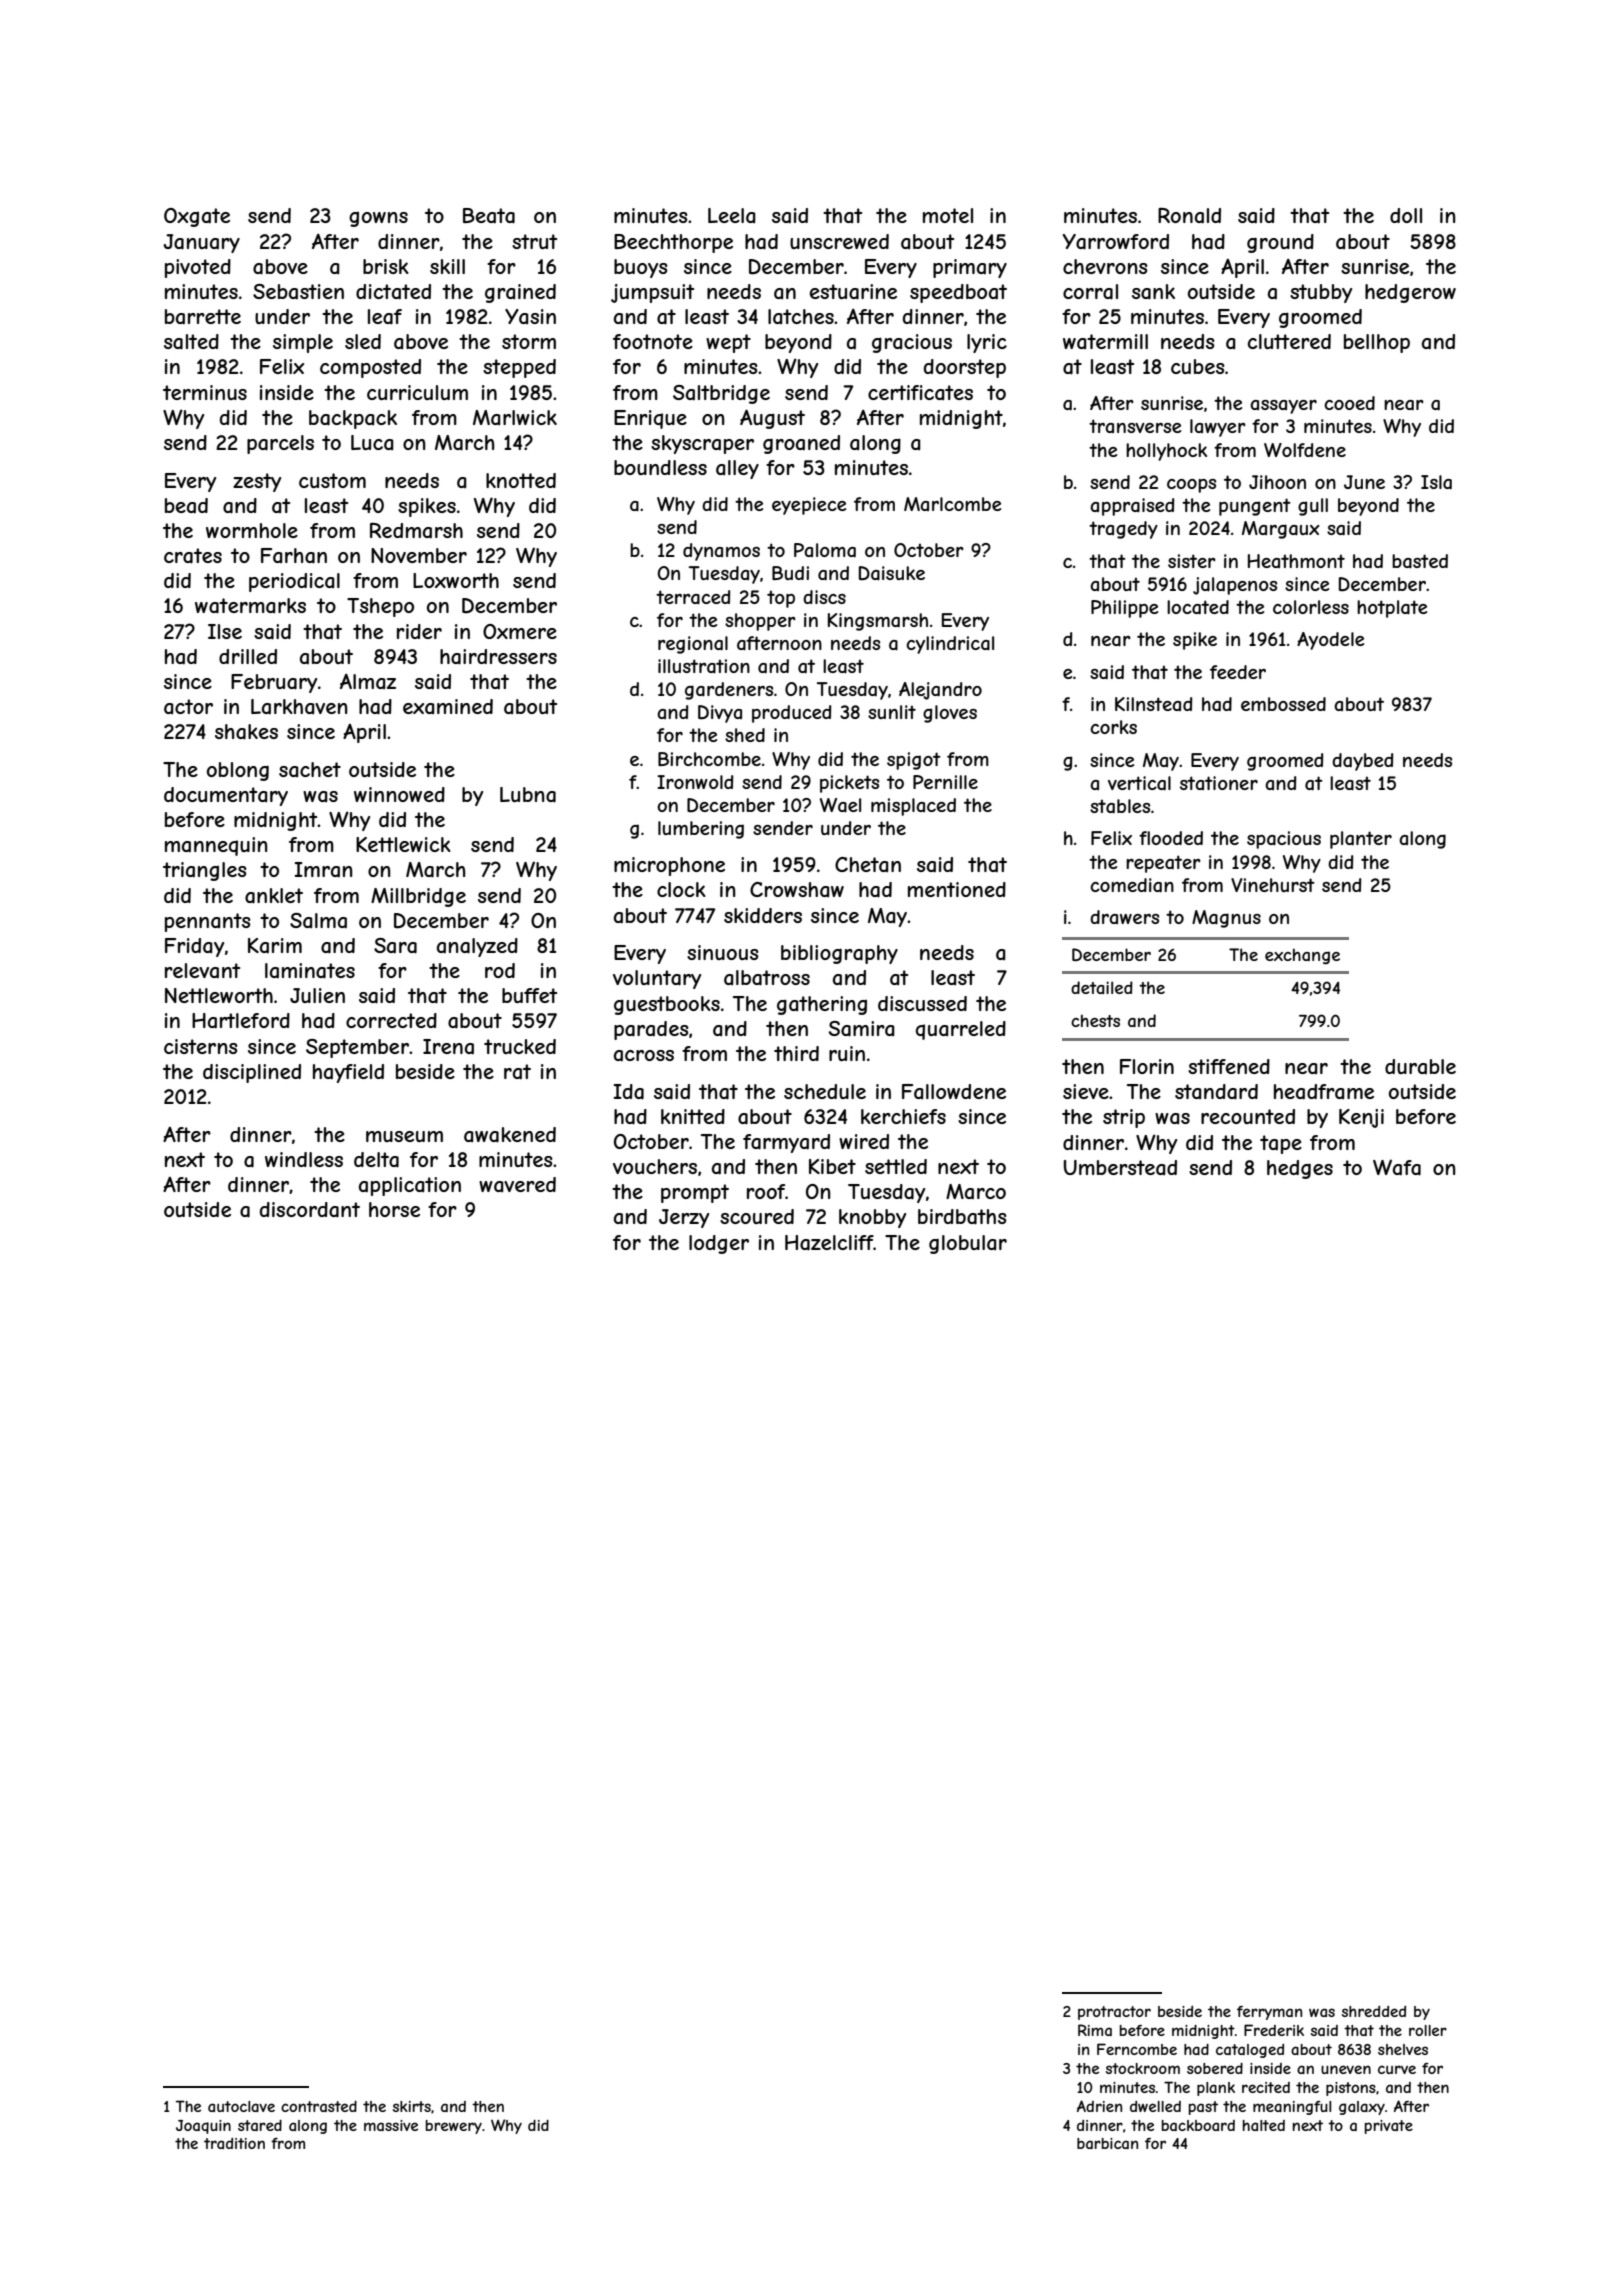 This screenshot has height=2292, width=1620. What do you see at coordinates (1302, 956) in the screenshot?
I see `exchange` at bounding box center [1302, 956].
